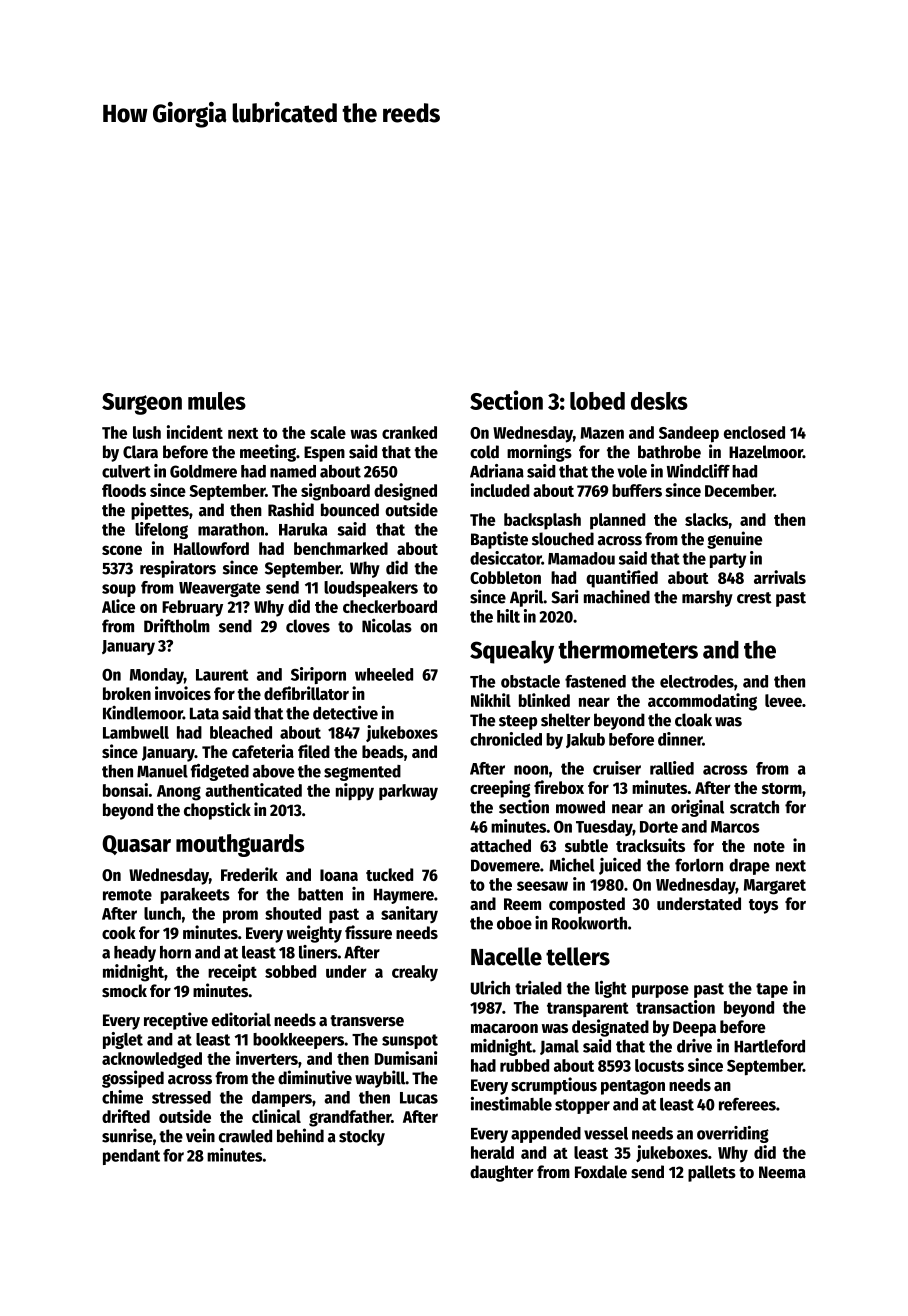 This image has height=1316, width=908. I want to click on Neema, so click(782, 1172).
